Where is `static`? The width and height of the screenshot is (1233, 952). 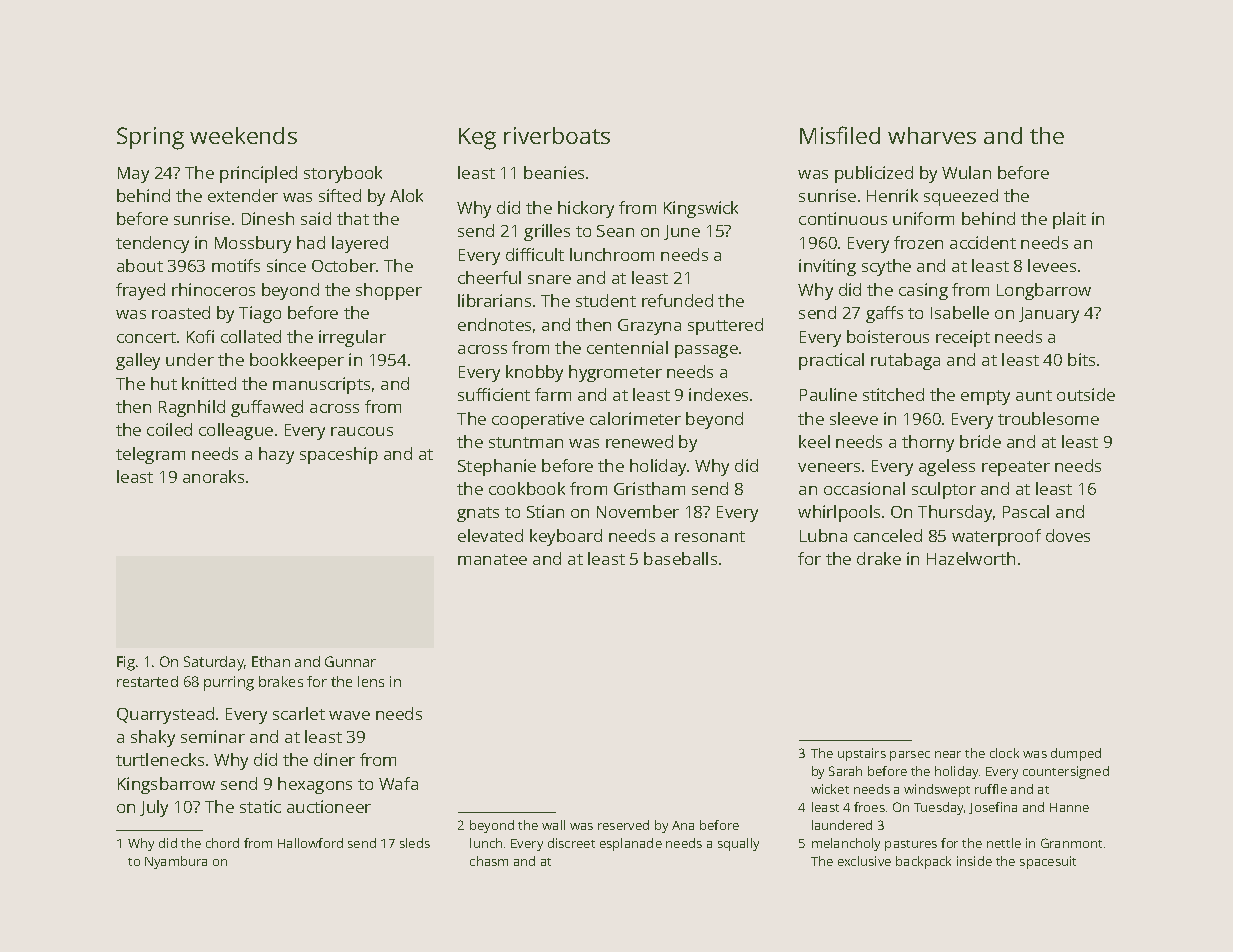 static is located at coordinates (260, 806).
